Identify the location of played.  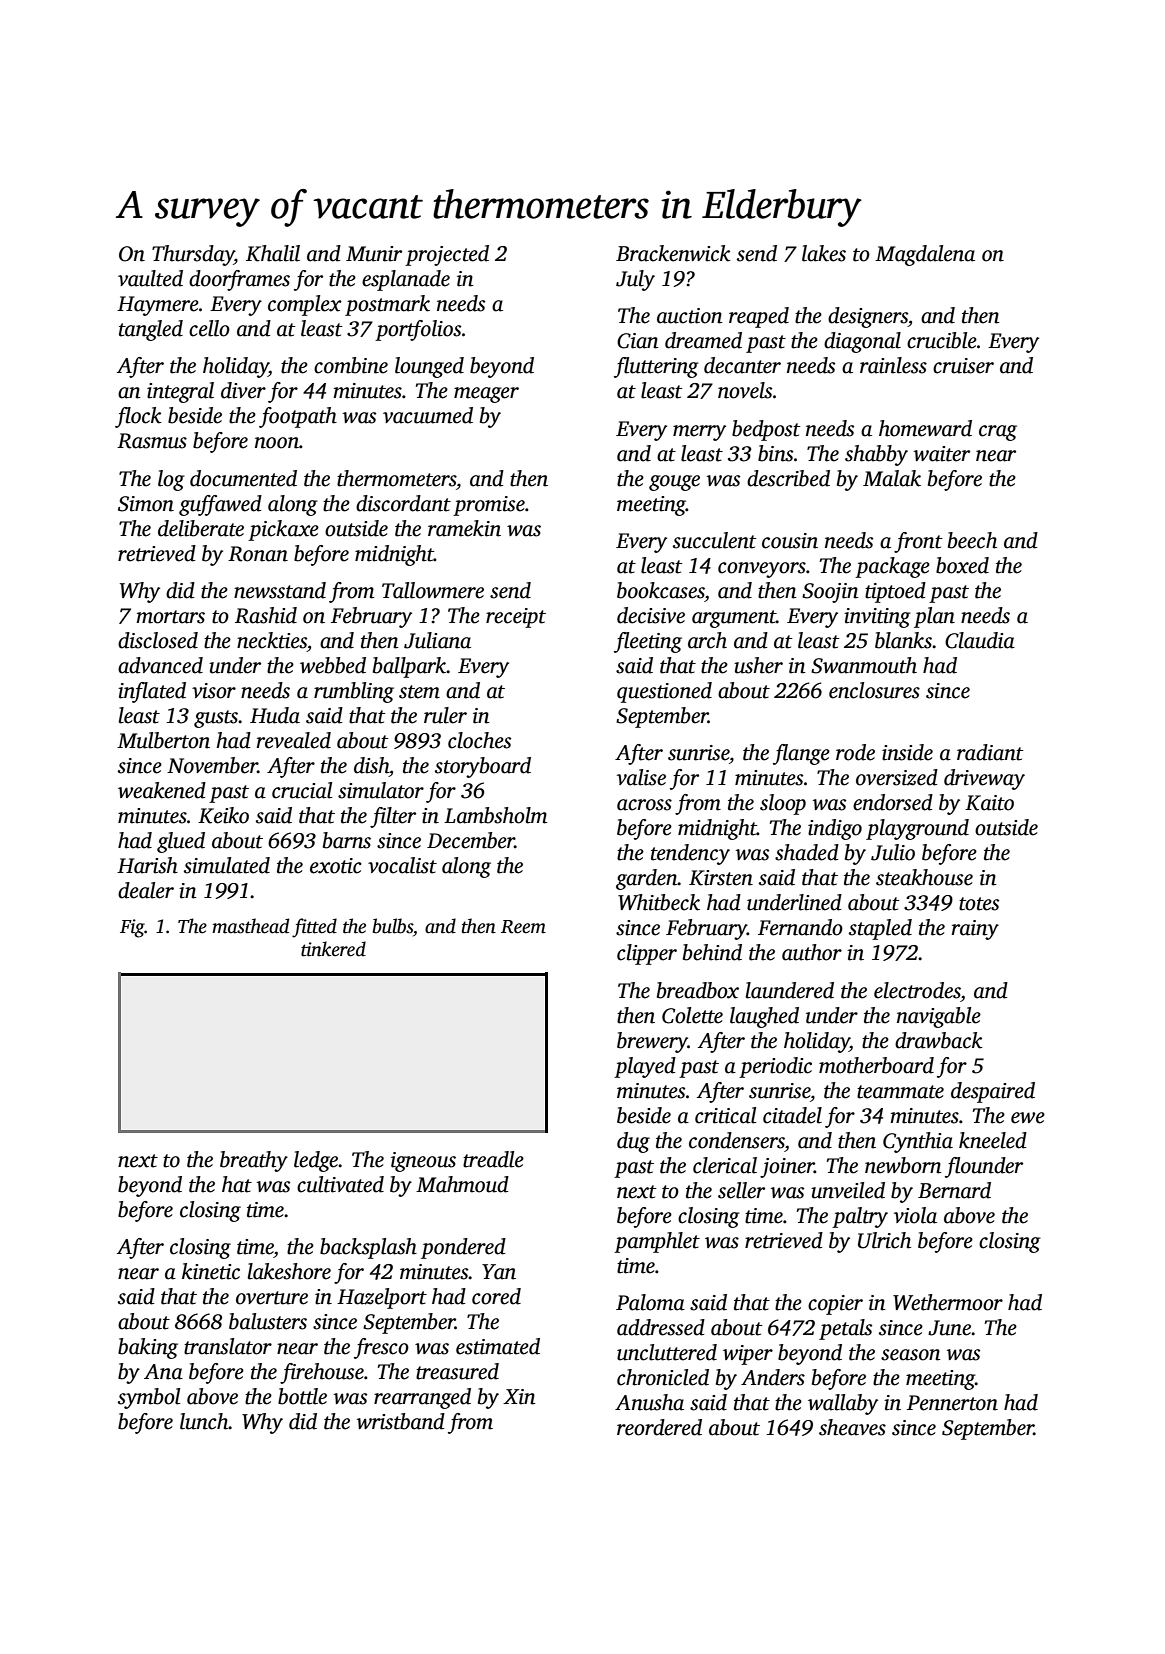
(645, 1067).
